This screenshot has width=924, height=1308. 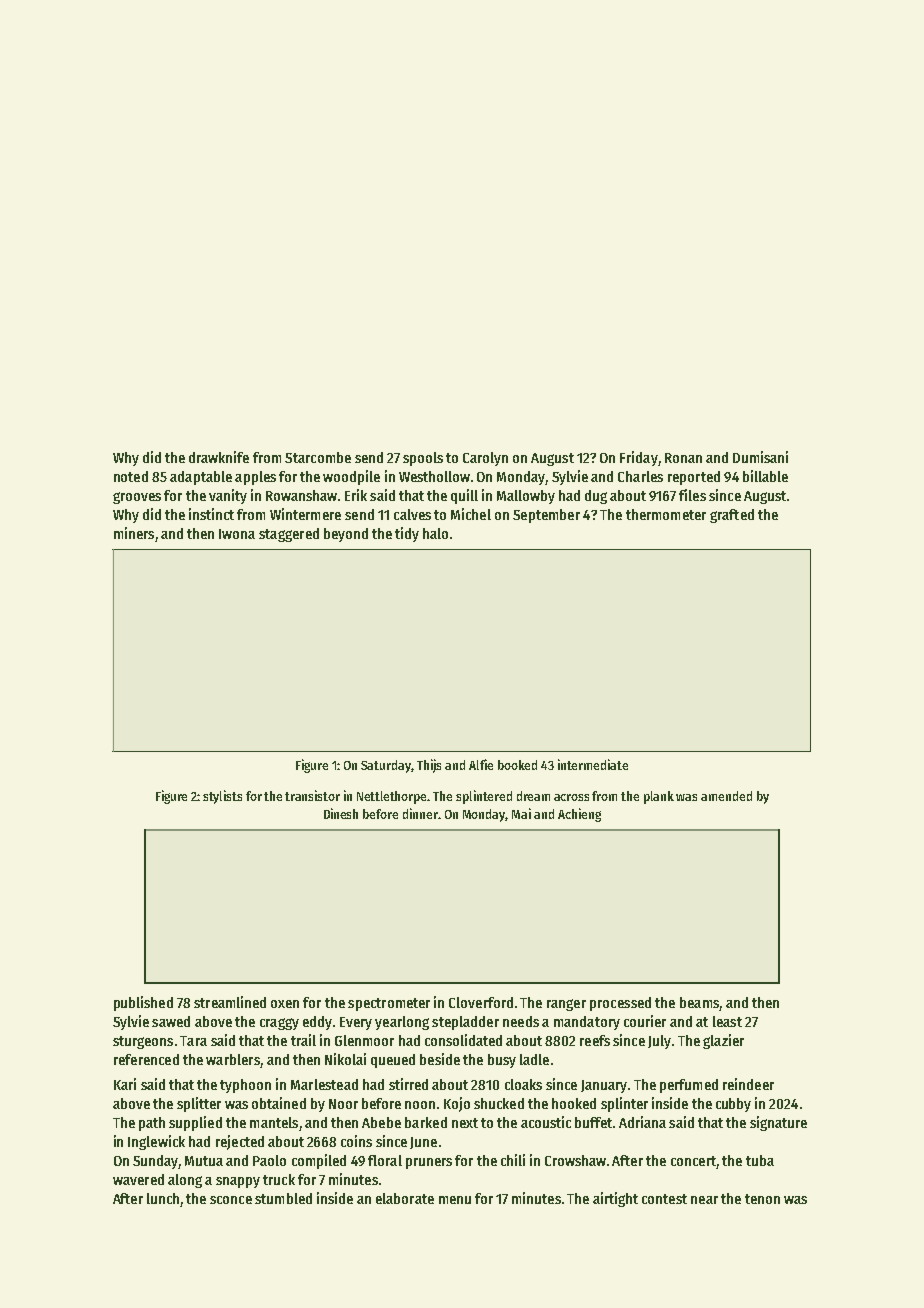 What do you see at coordinates (659, 797) in the screenshot?
I see `plank` at bounding box center [659, 797].
